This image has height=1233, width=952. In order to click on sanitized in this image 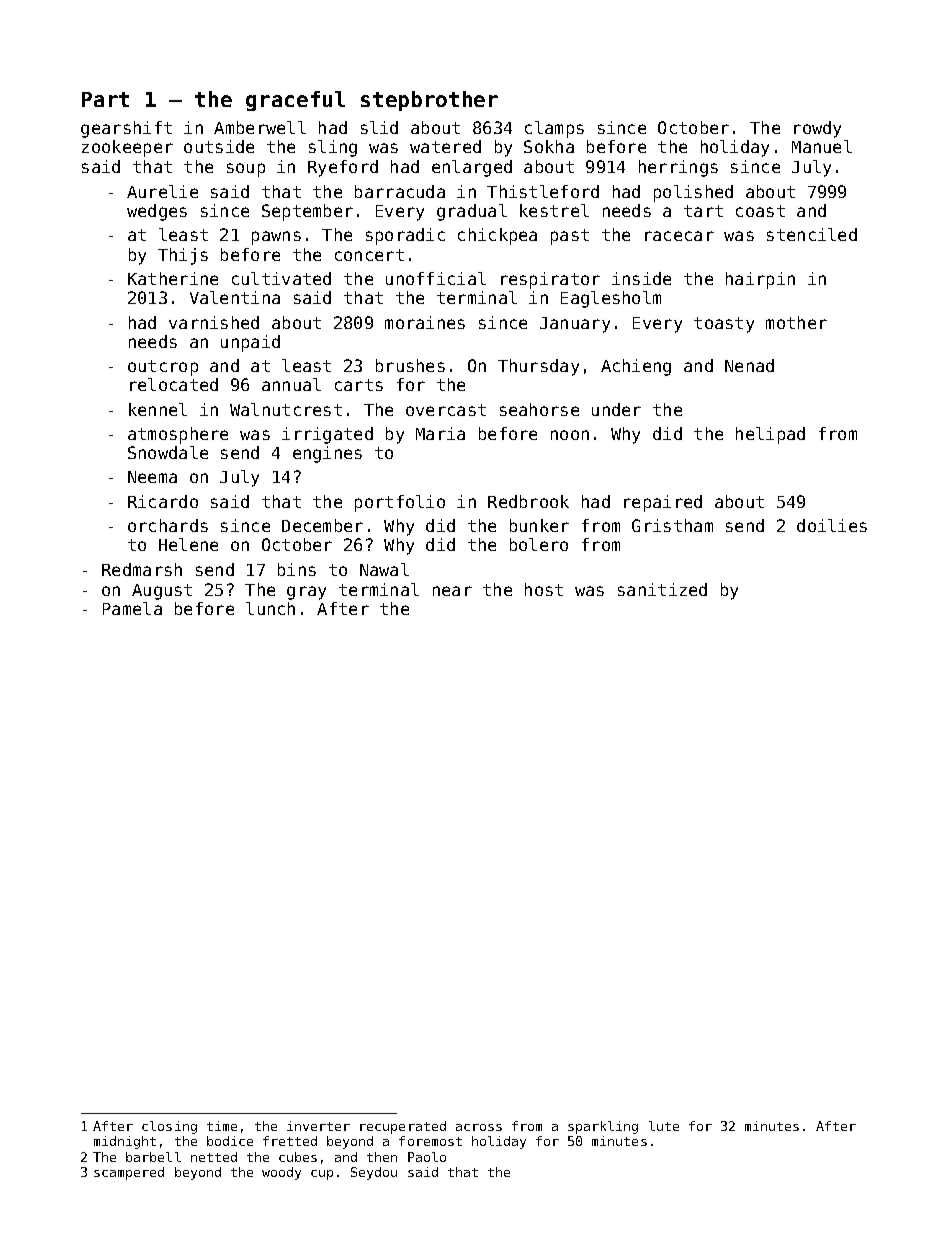, I will do `click(662, 589)`.
